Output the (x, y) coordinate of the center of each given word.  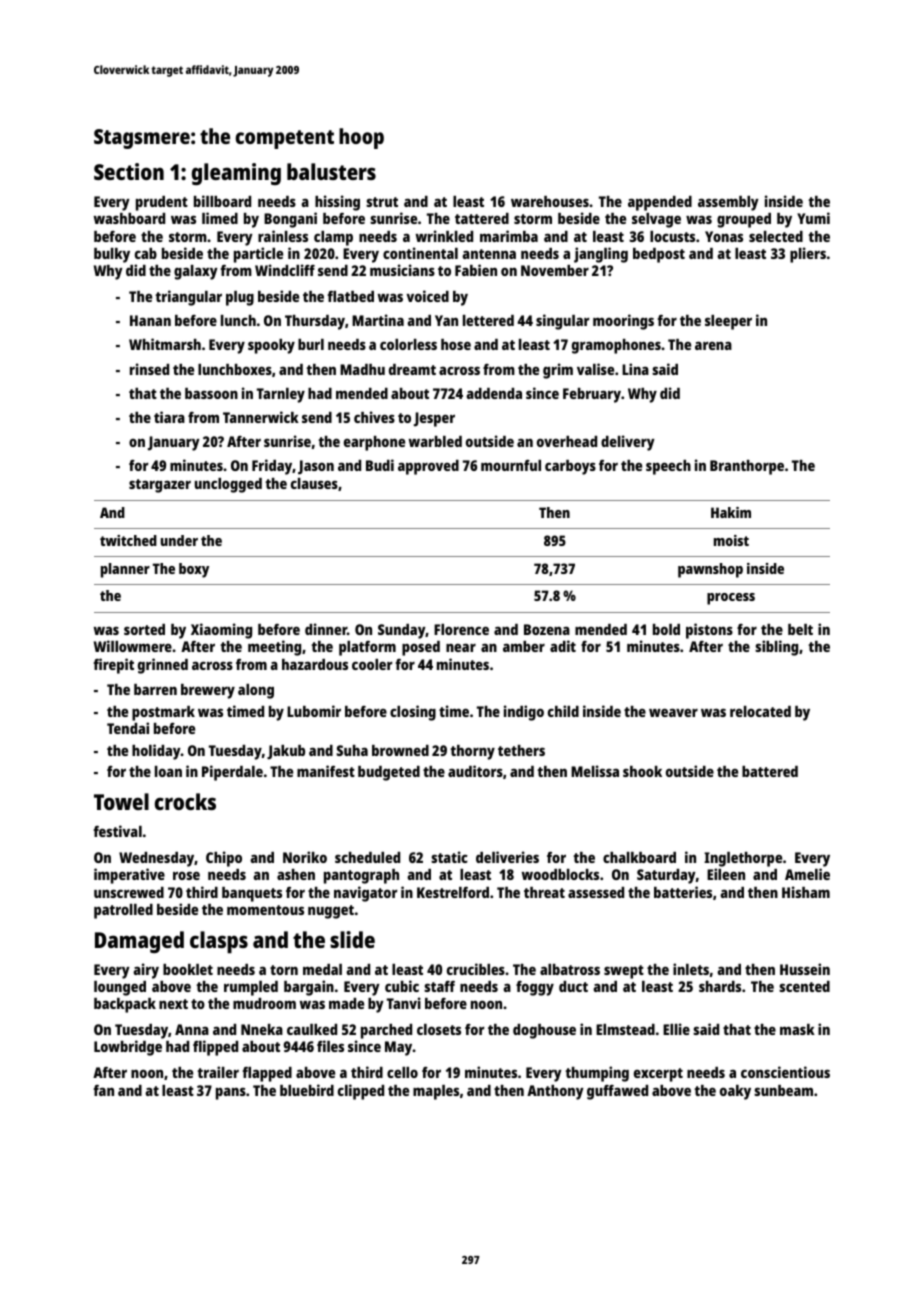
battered (770, 771)
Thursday (315, 322)
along (256, 691)
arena (713, 345)
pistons (709, 631)
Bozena (547, 629)
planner (125, 570)
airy (146, 971)
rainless (283, 236)
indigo (524, 713)
